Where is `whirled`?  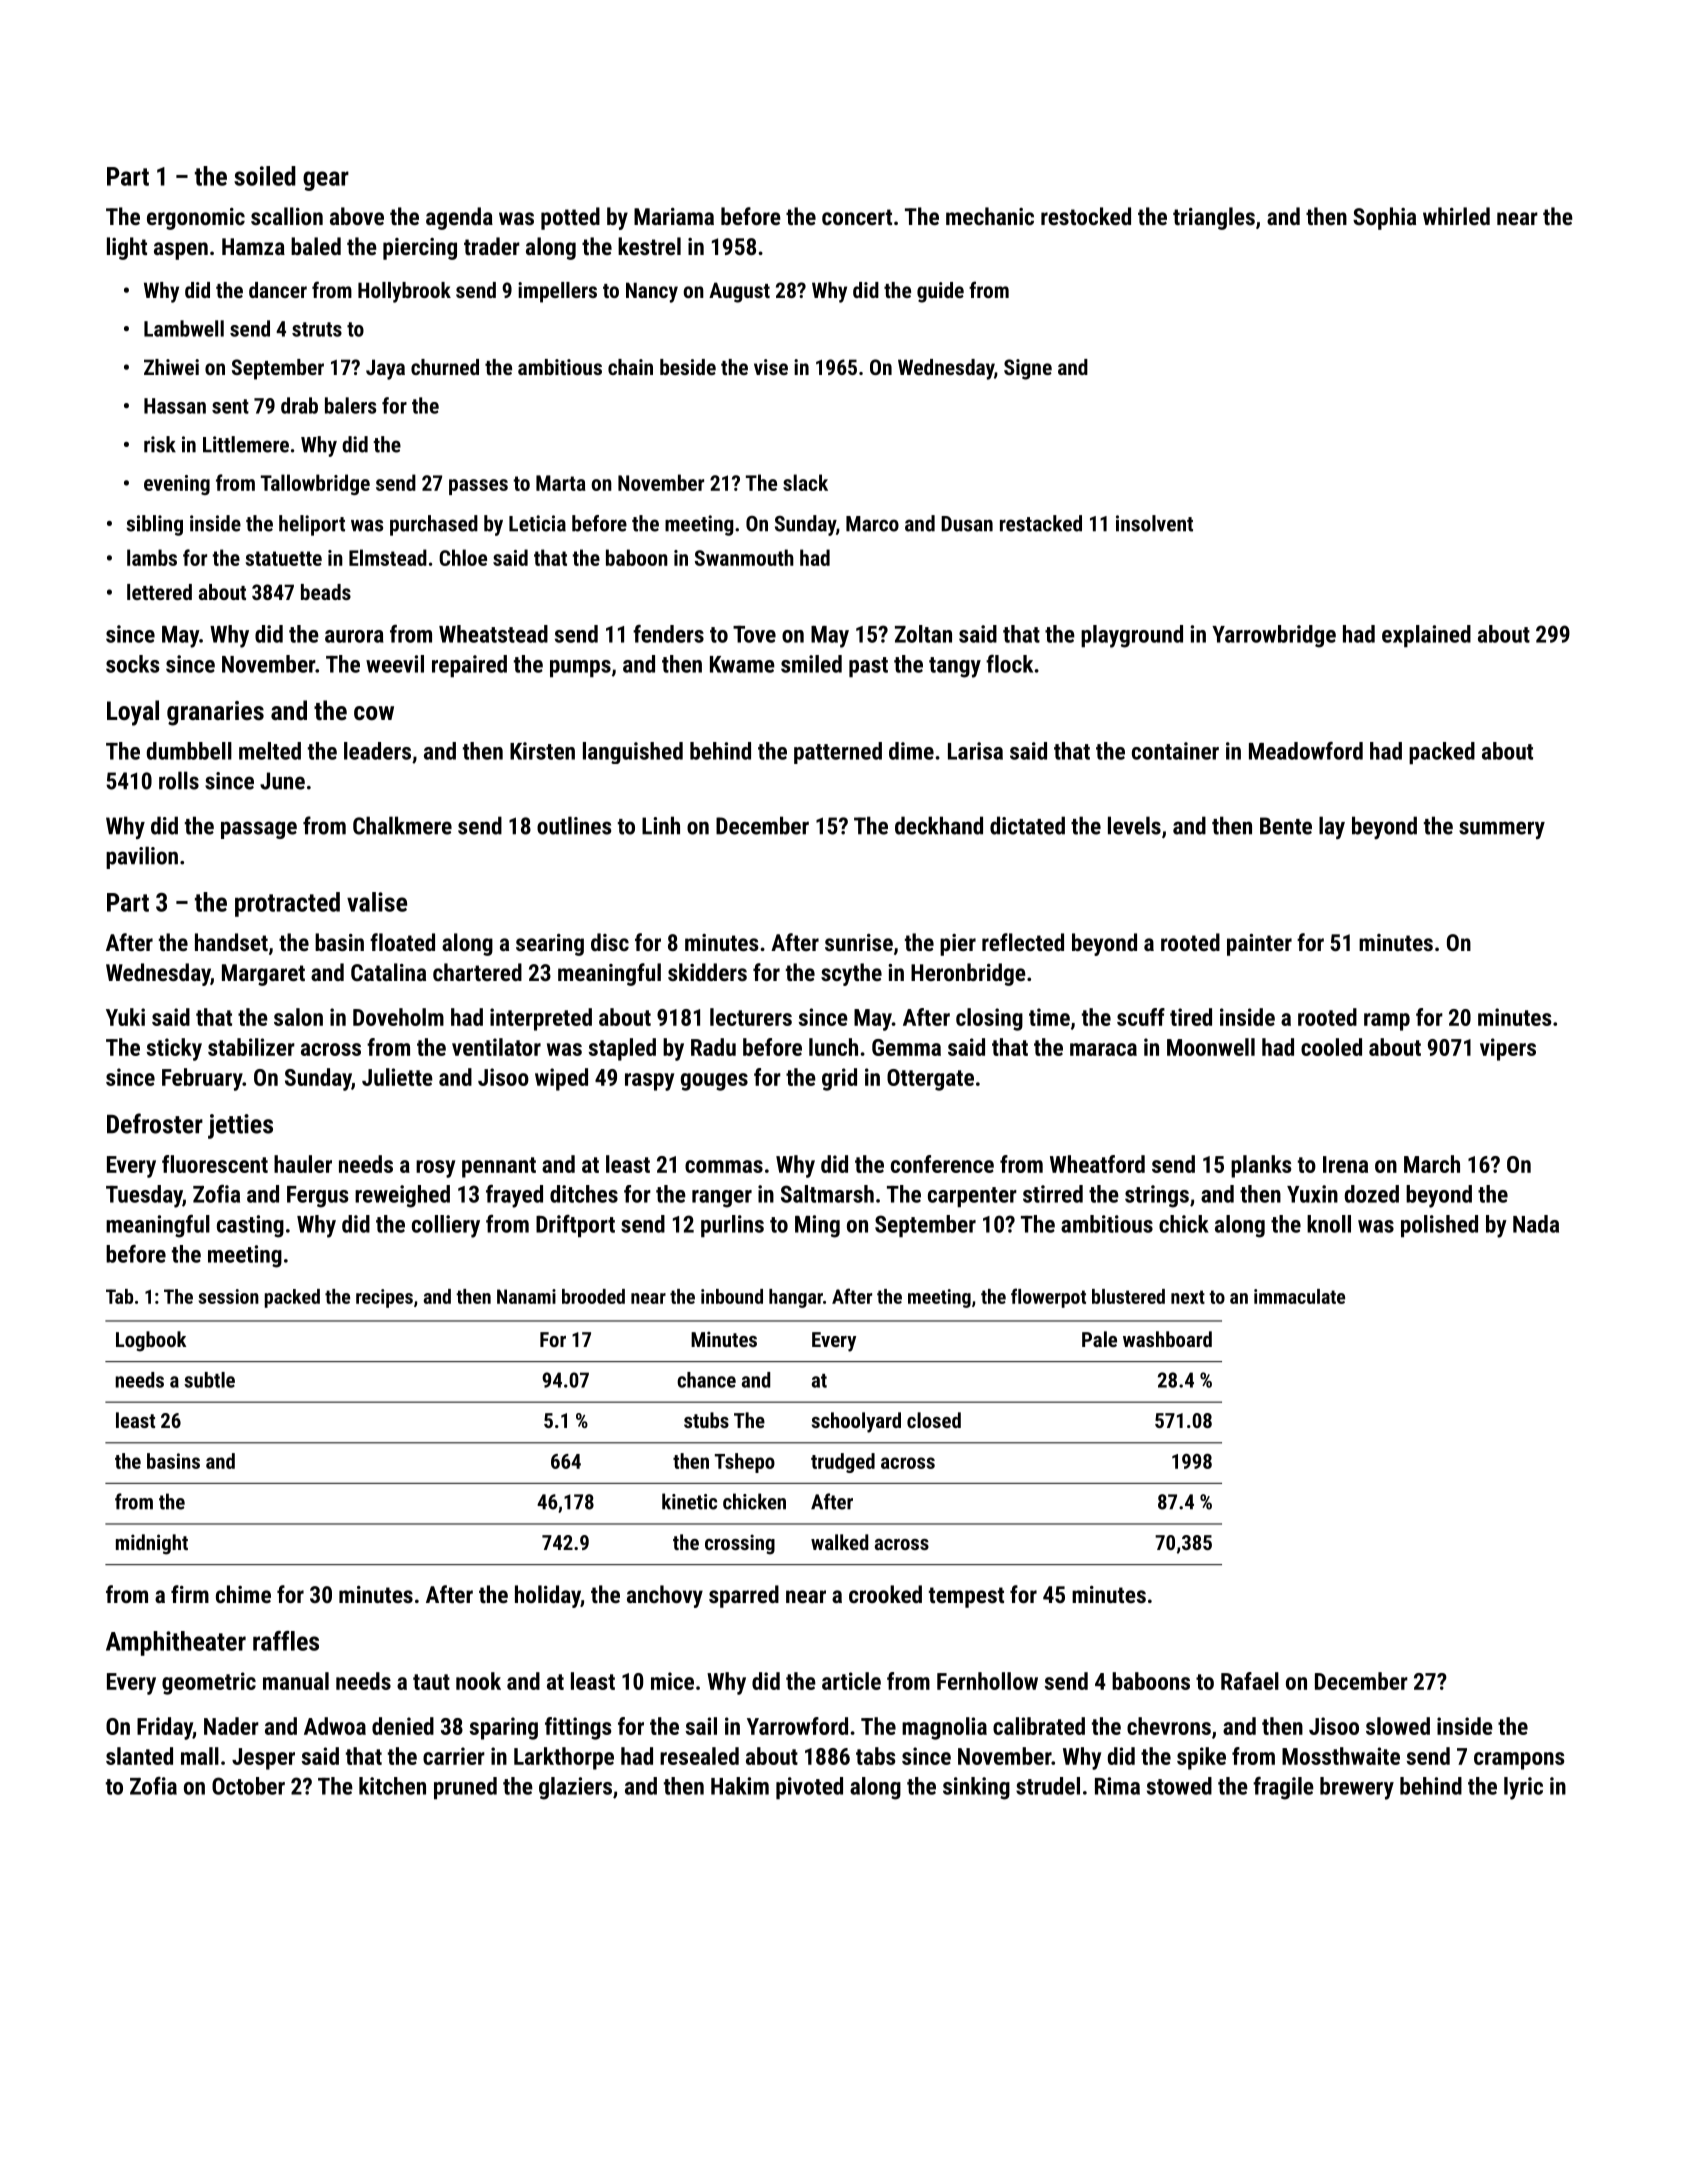
whirled is located at coordinates (1456, 216).
